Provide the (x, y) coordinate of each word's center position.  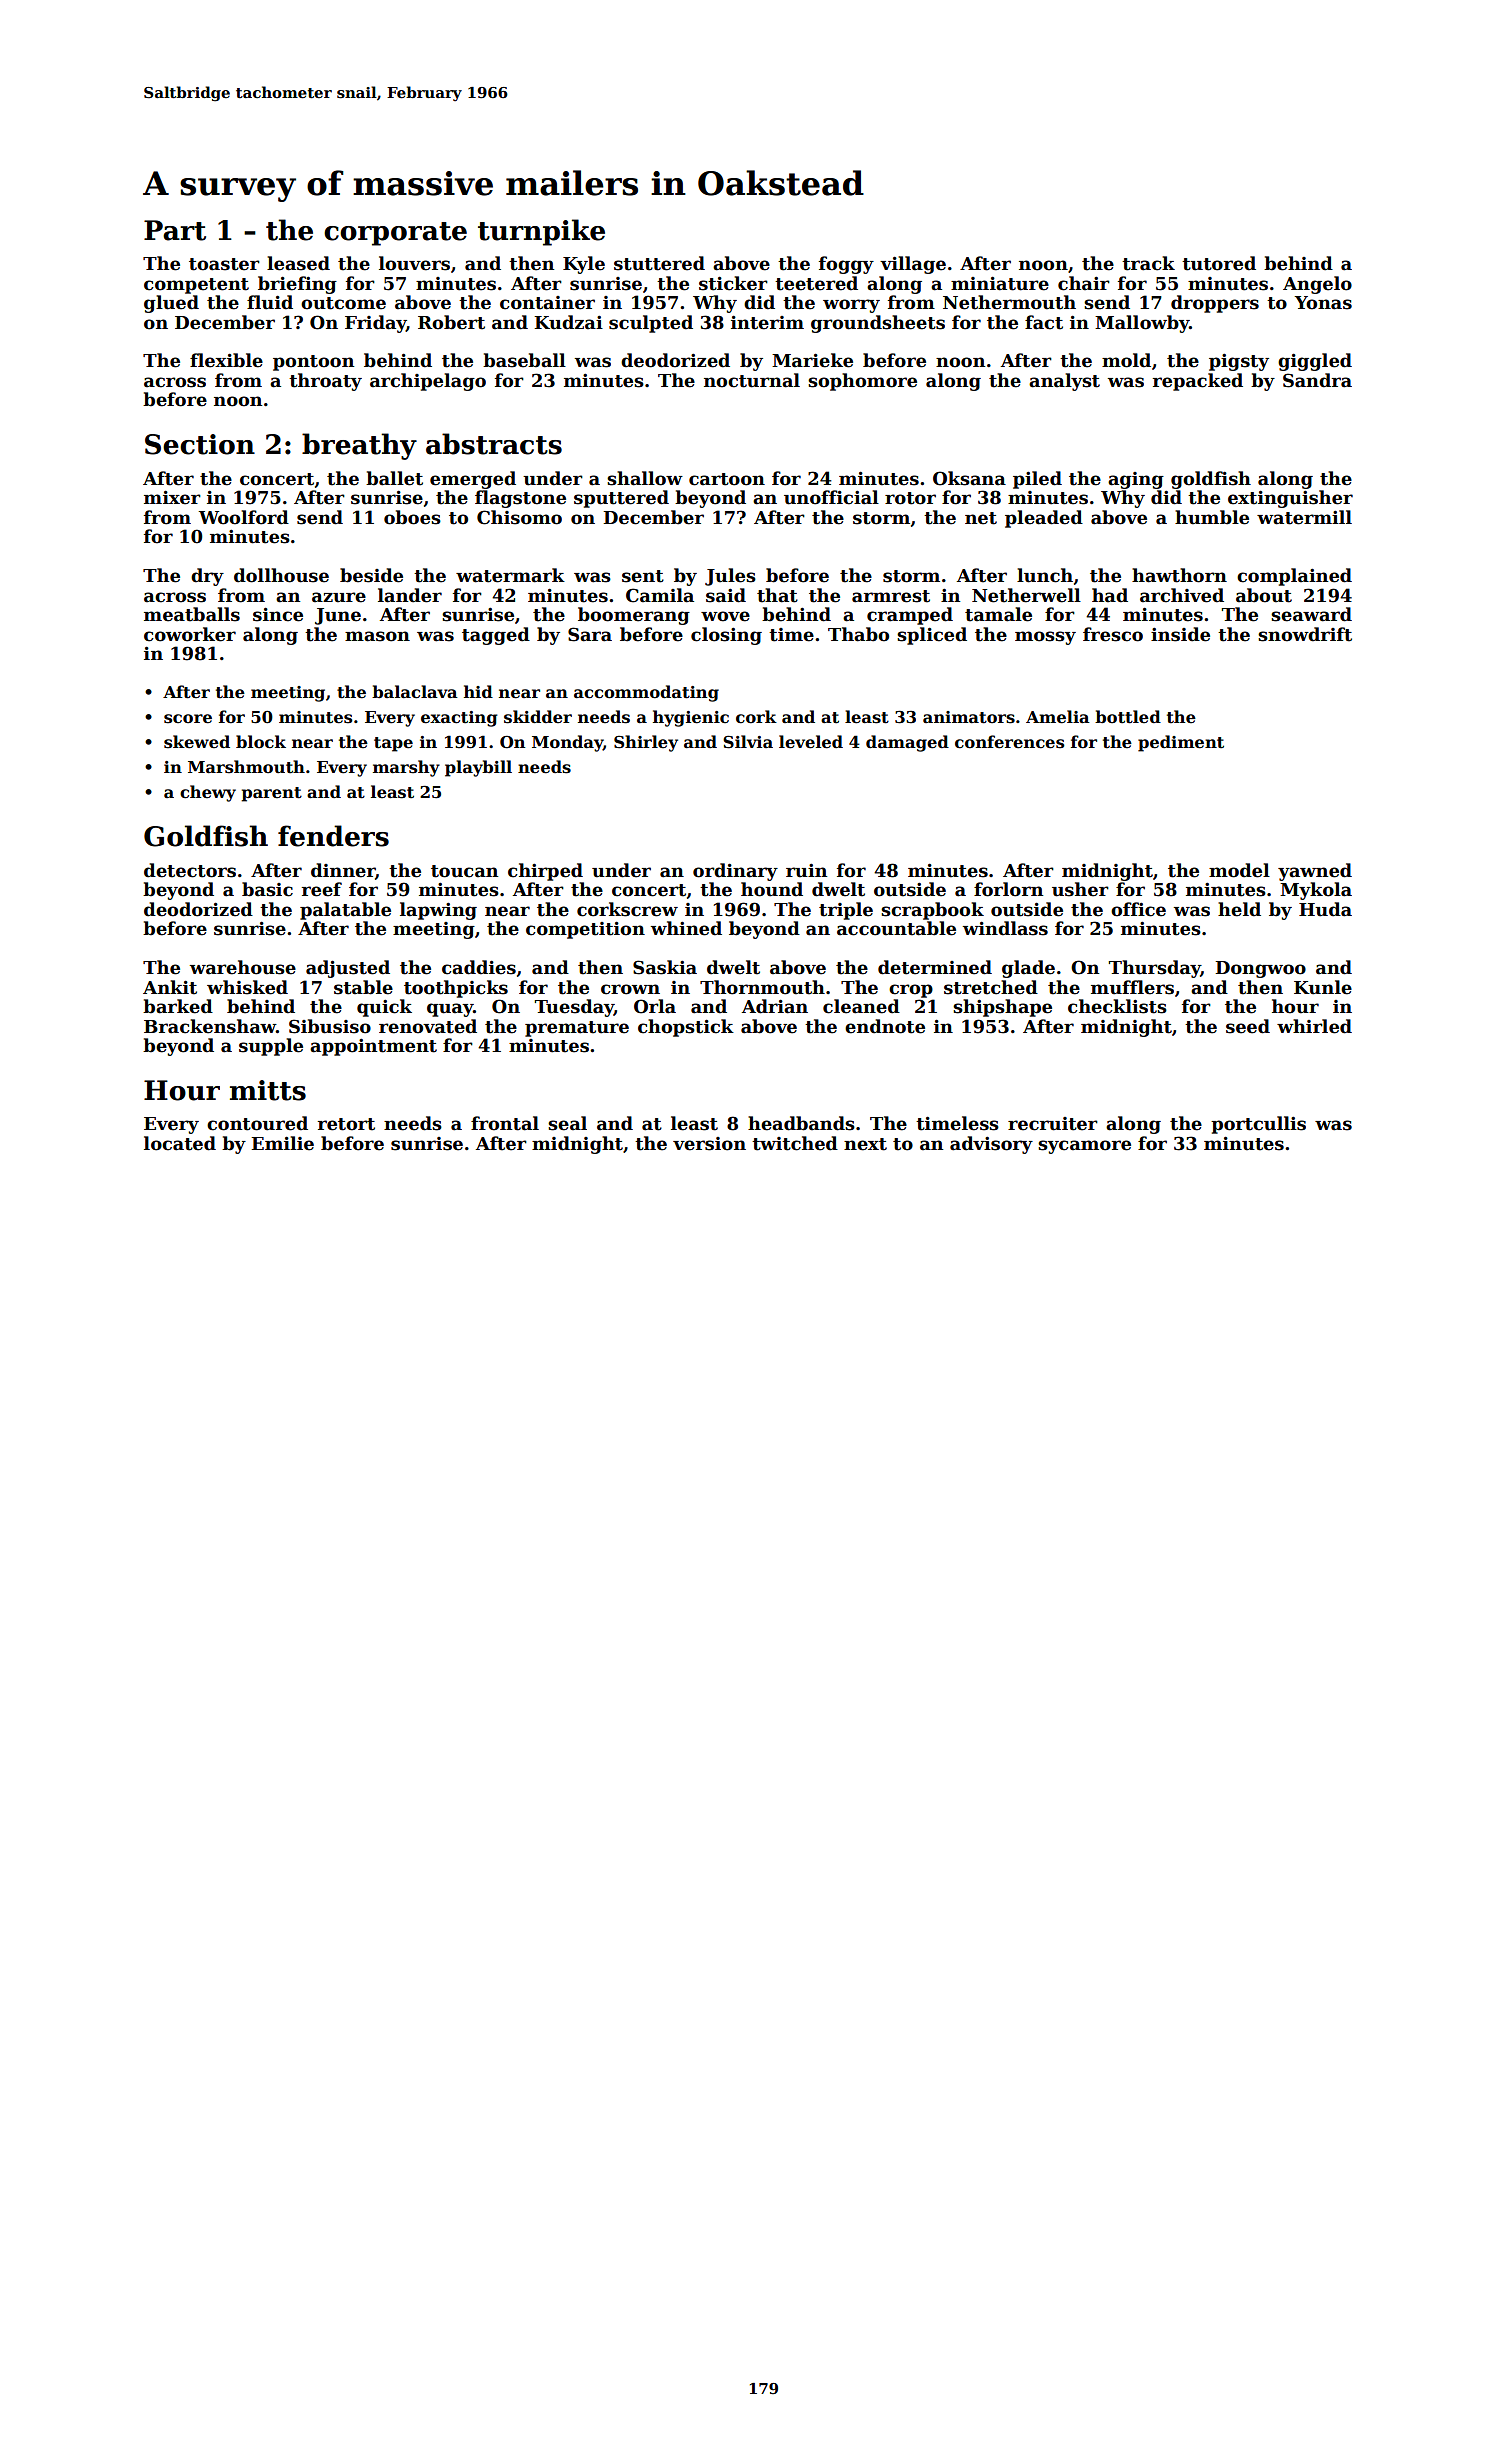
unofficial (831, 497)
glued (171, 304)
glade (1028, 969)
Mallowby (1142, 324)
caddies (479, 967)
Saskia (665, 967)
